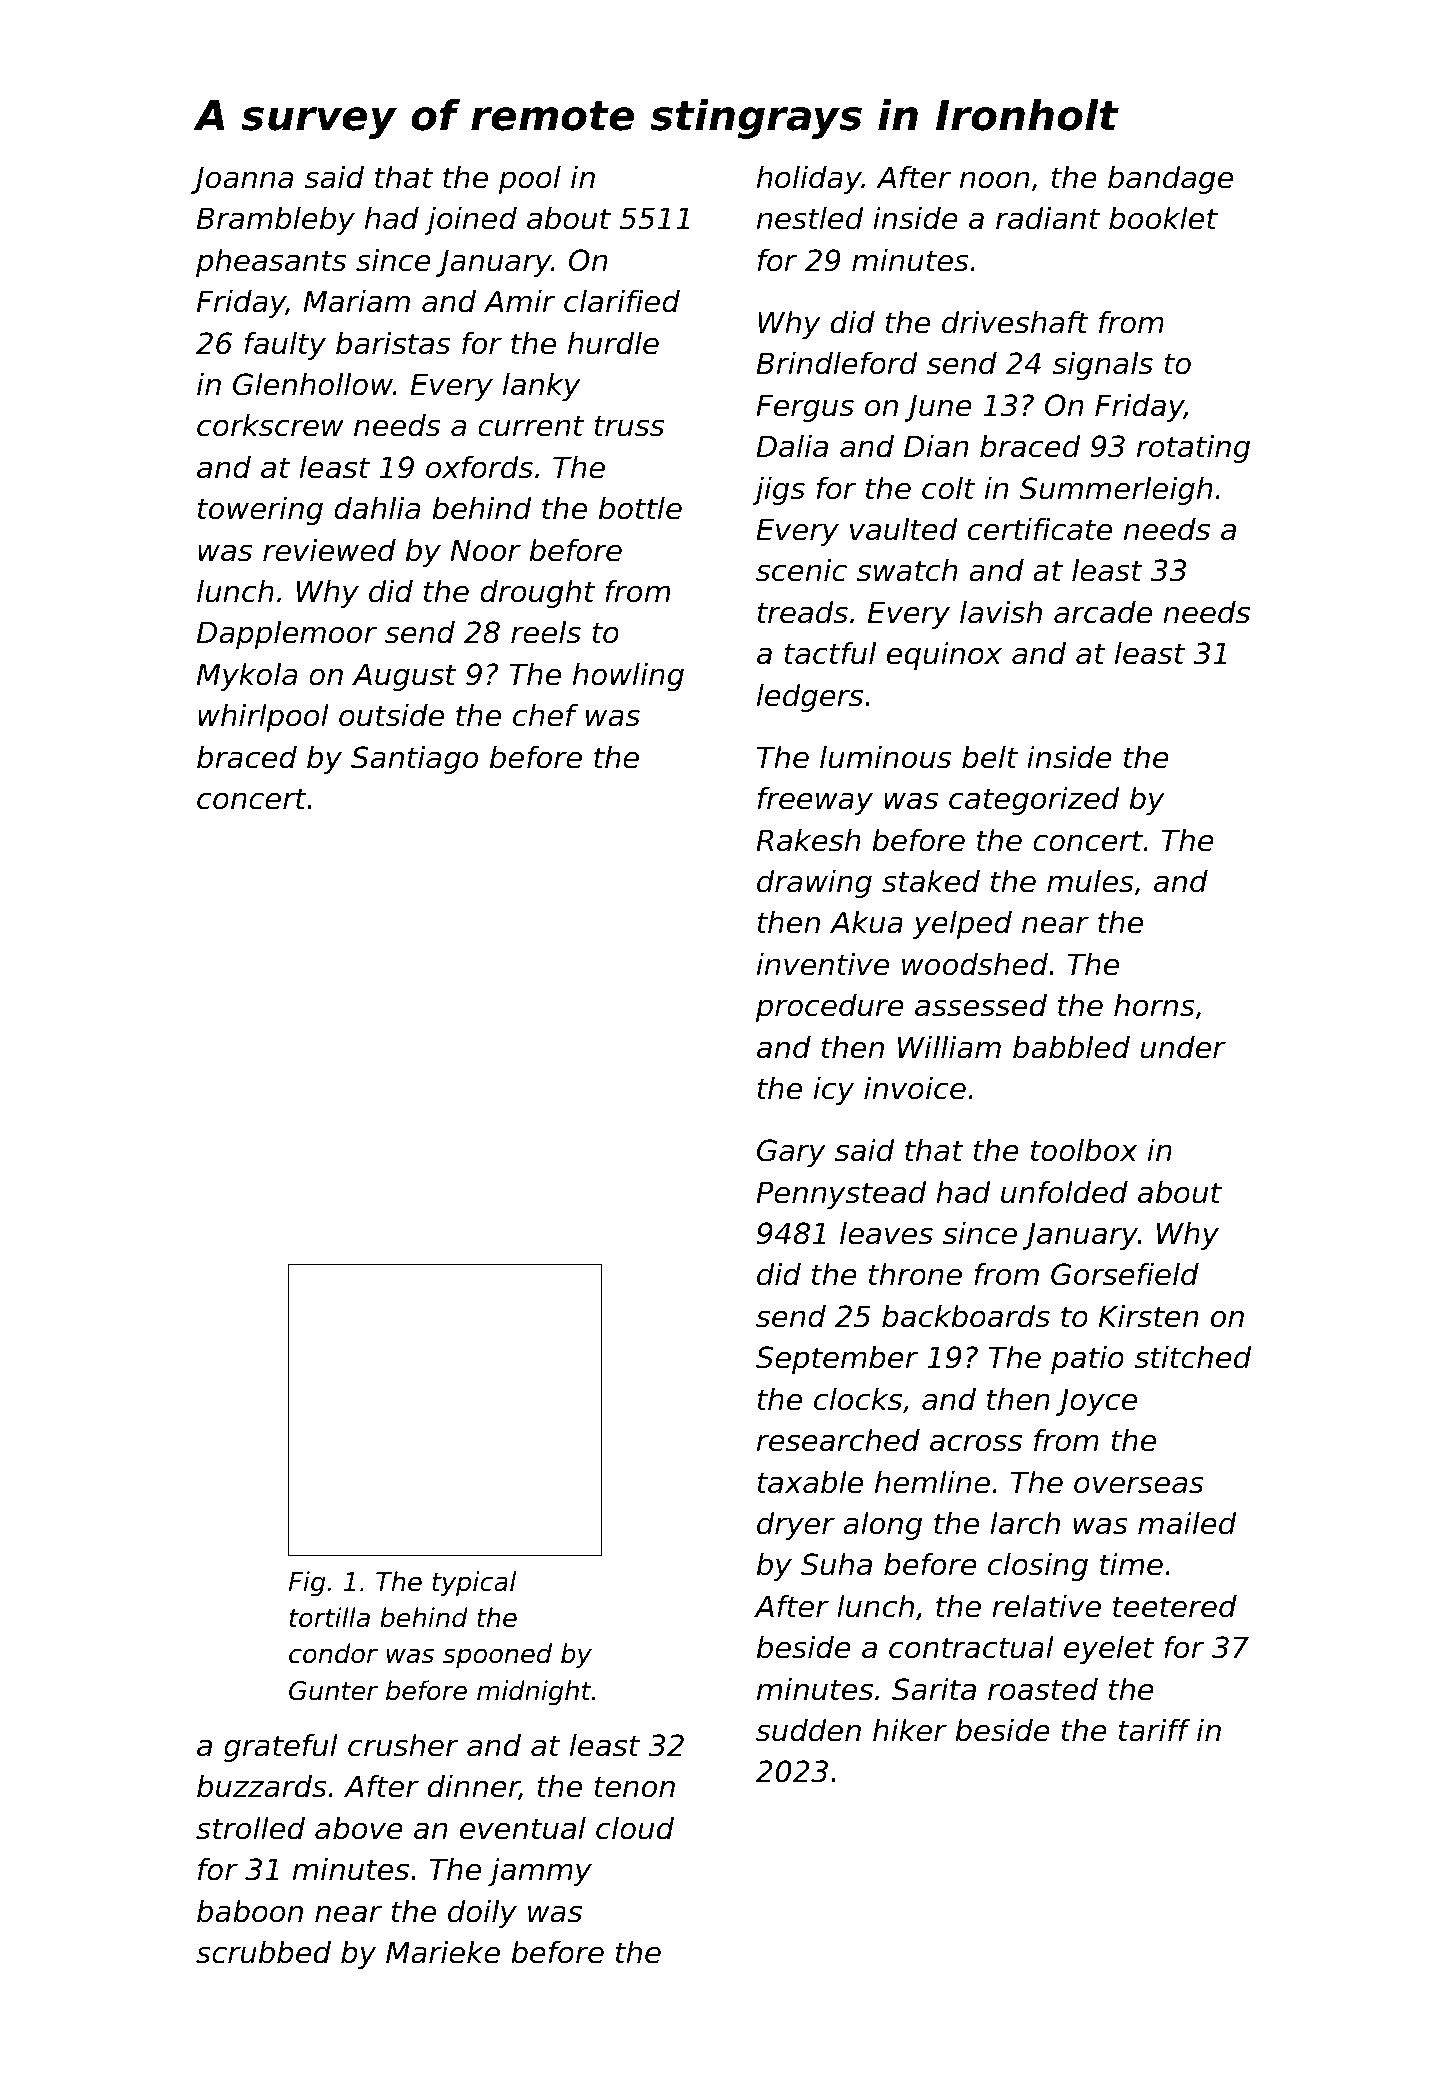 This screenshot has height=2100, width=1450. What do you see at coordinates (474, 1584) in the screenshot?
I see `typical` at bounding box center [474, 1584].
